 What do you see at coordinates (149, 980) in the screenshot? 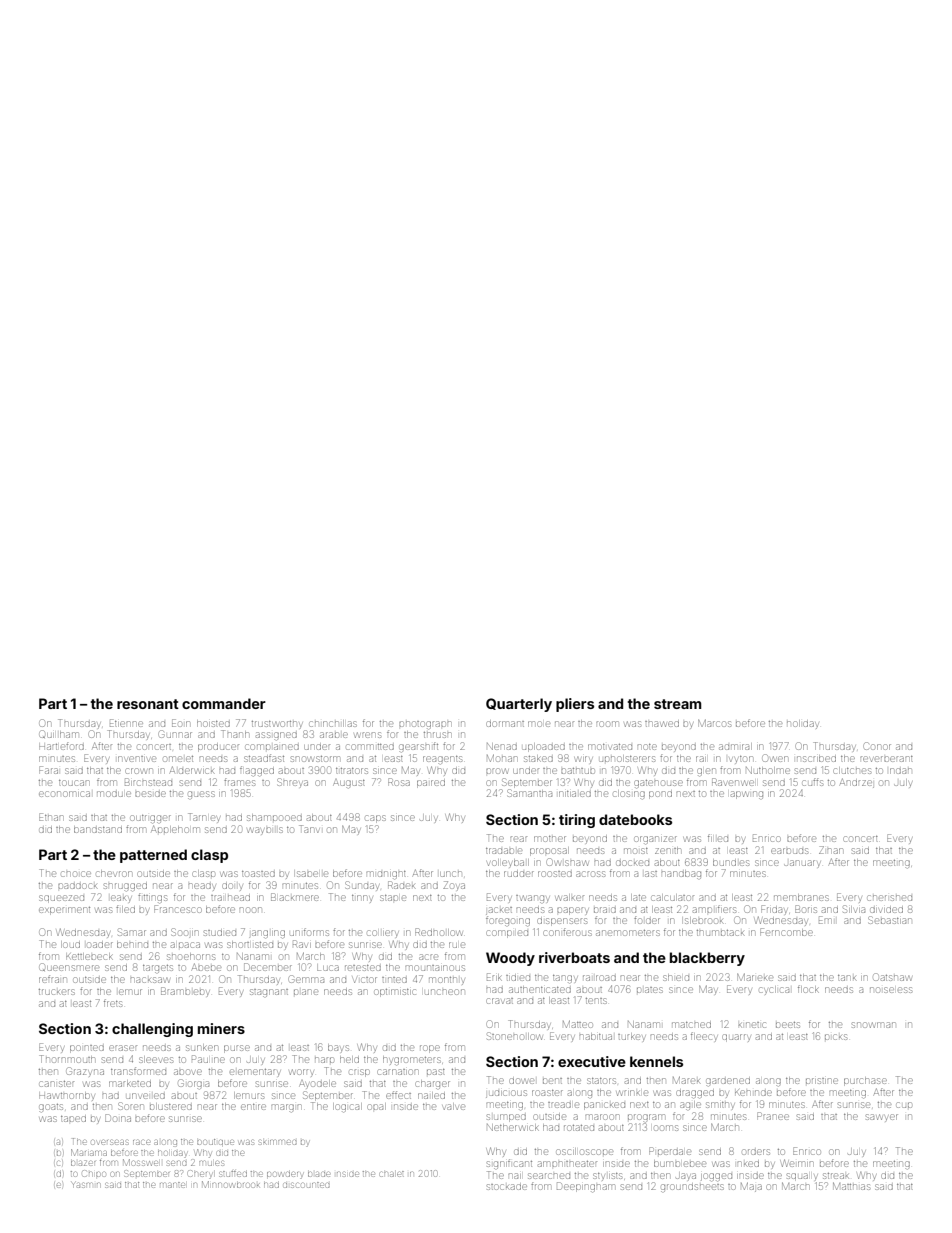
I see `hacksaw` at bounding box center [149, 980].
